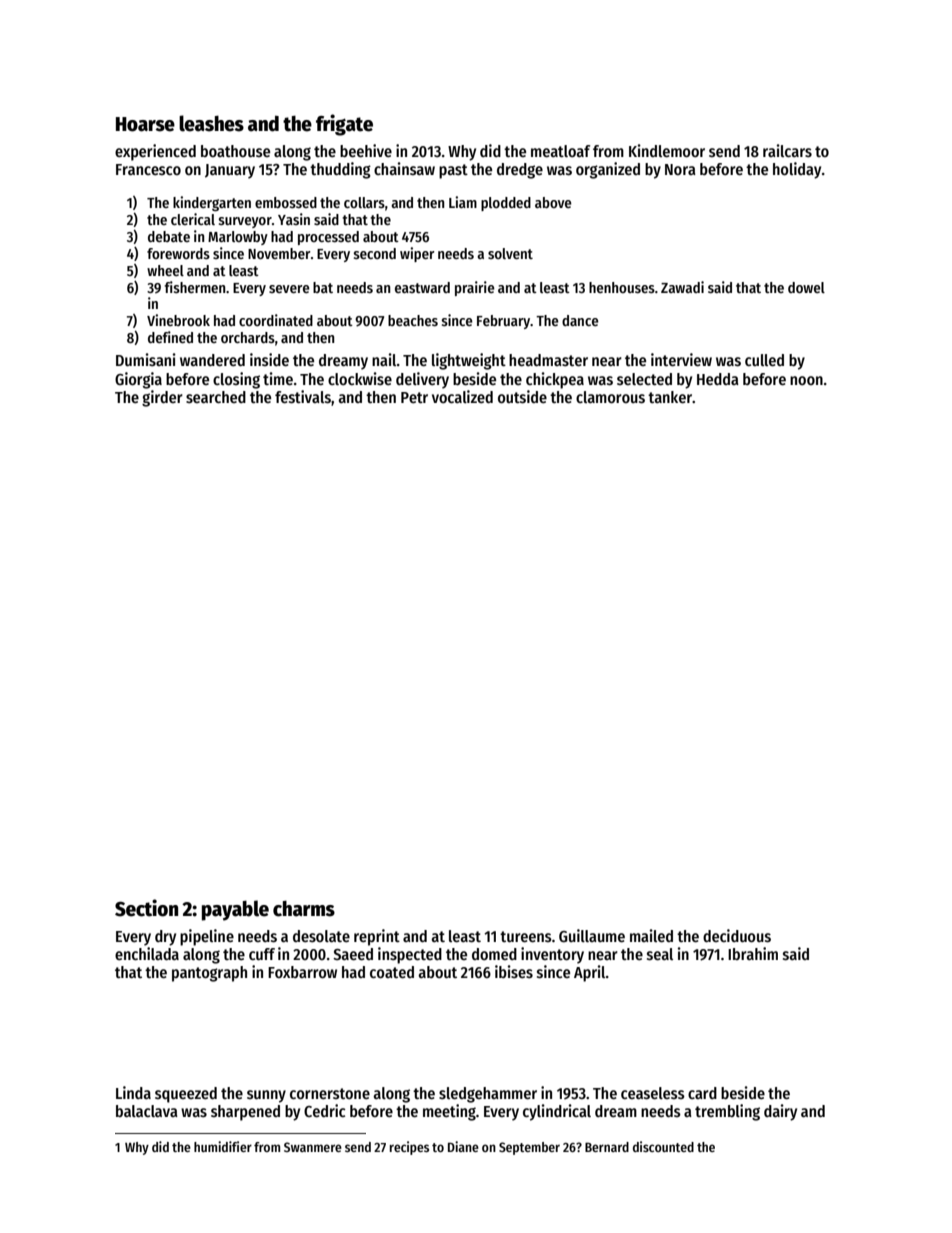 This image has height=1233, width=952. I want to click on outside, so click(522, 397).
